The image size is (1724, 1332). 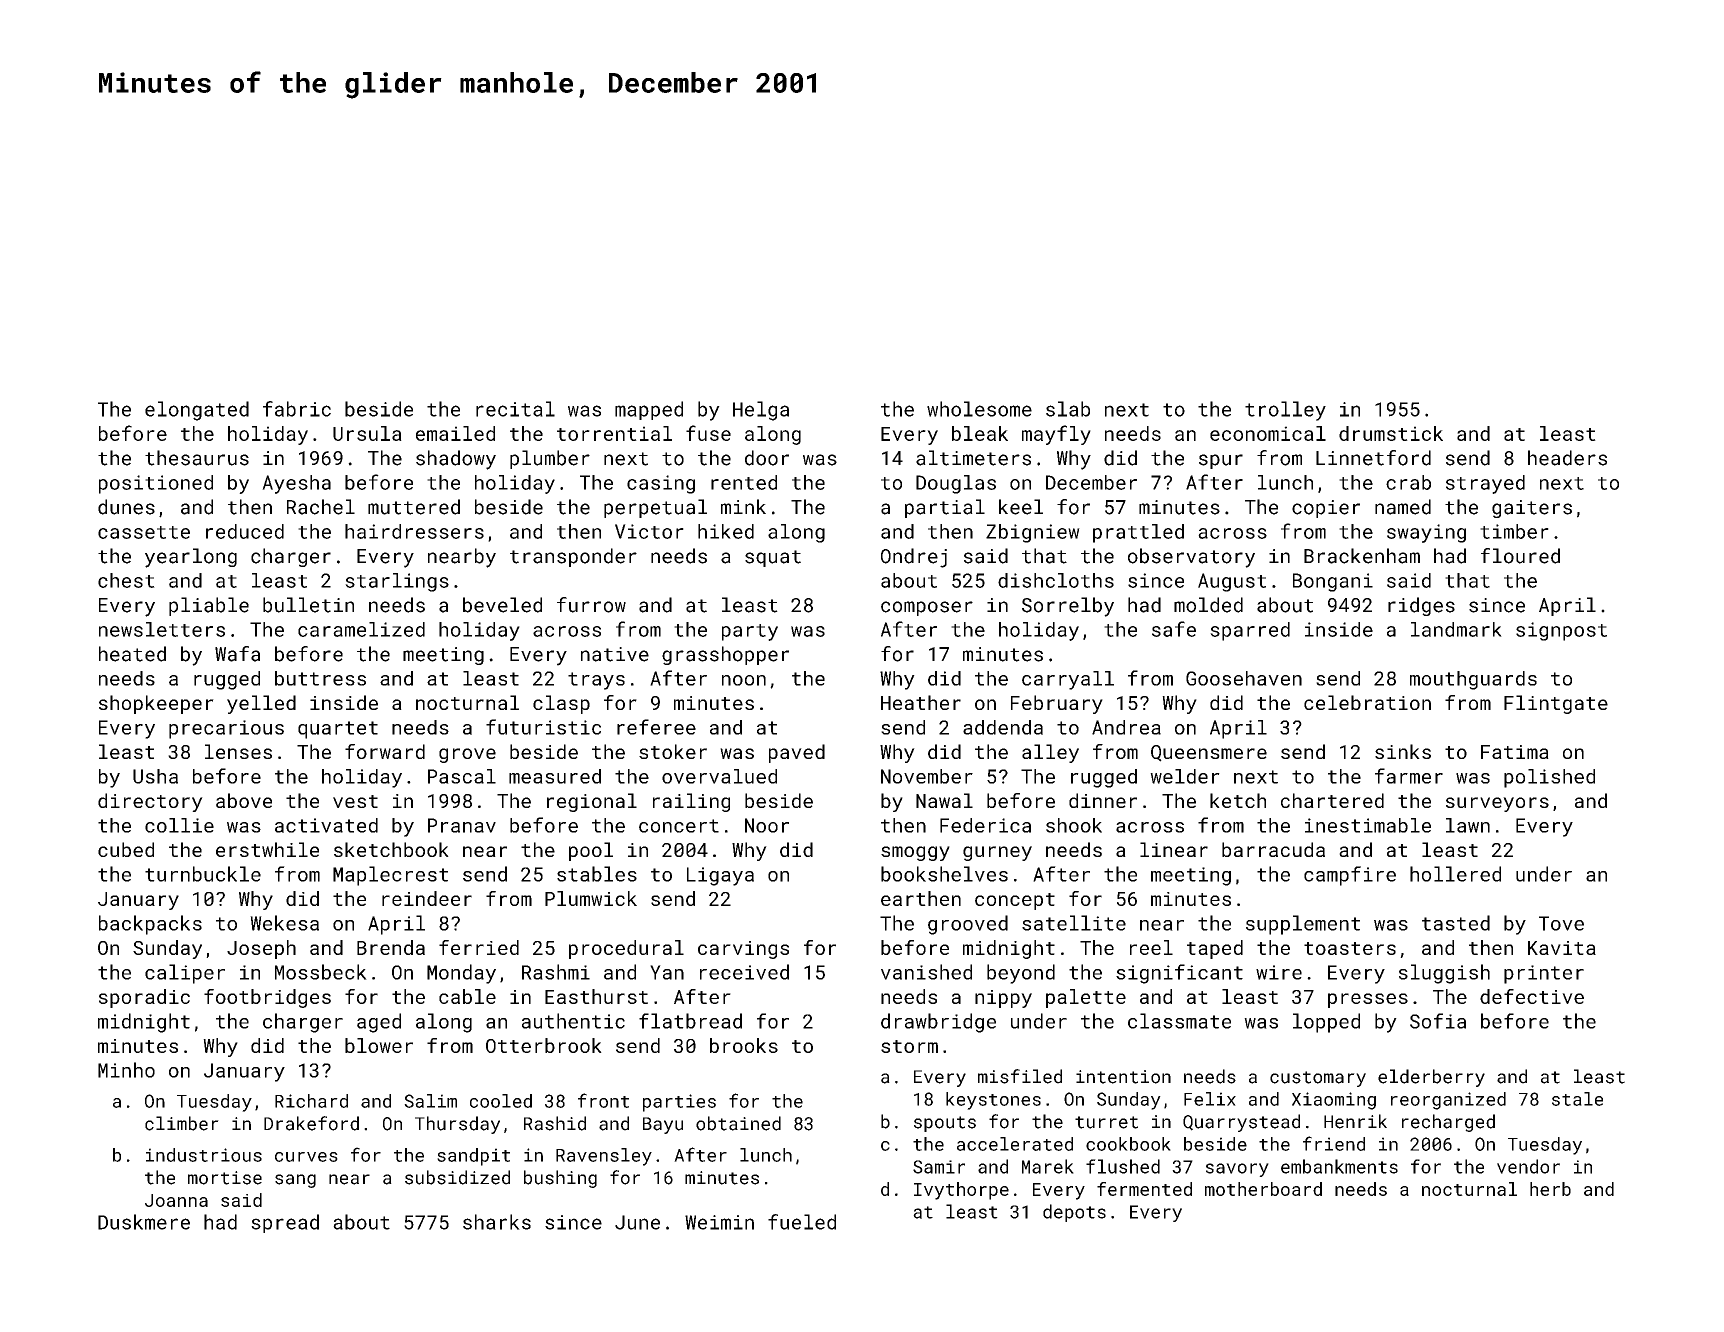 I want to click on carryall, so click(x=1068, y=680).
